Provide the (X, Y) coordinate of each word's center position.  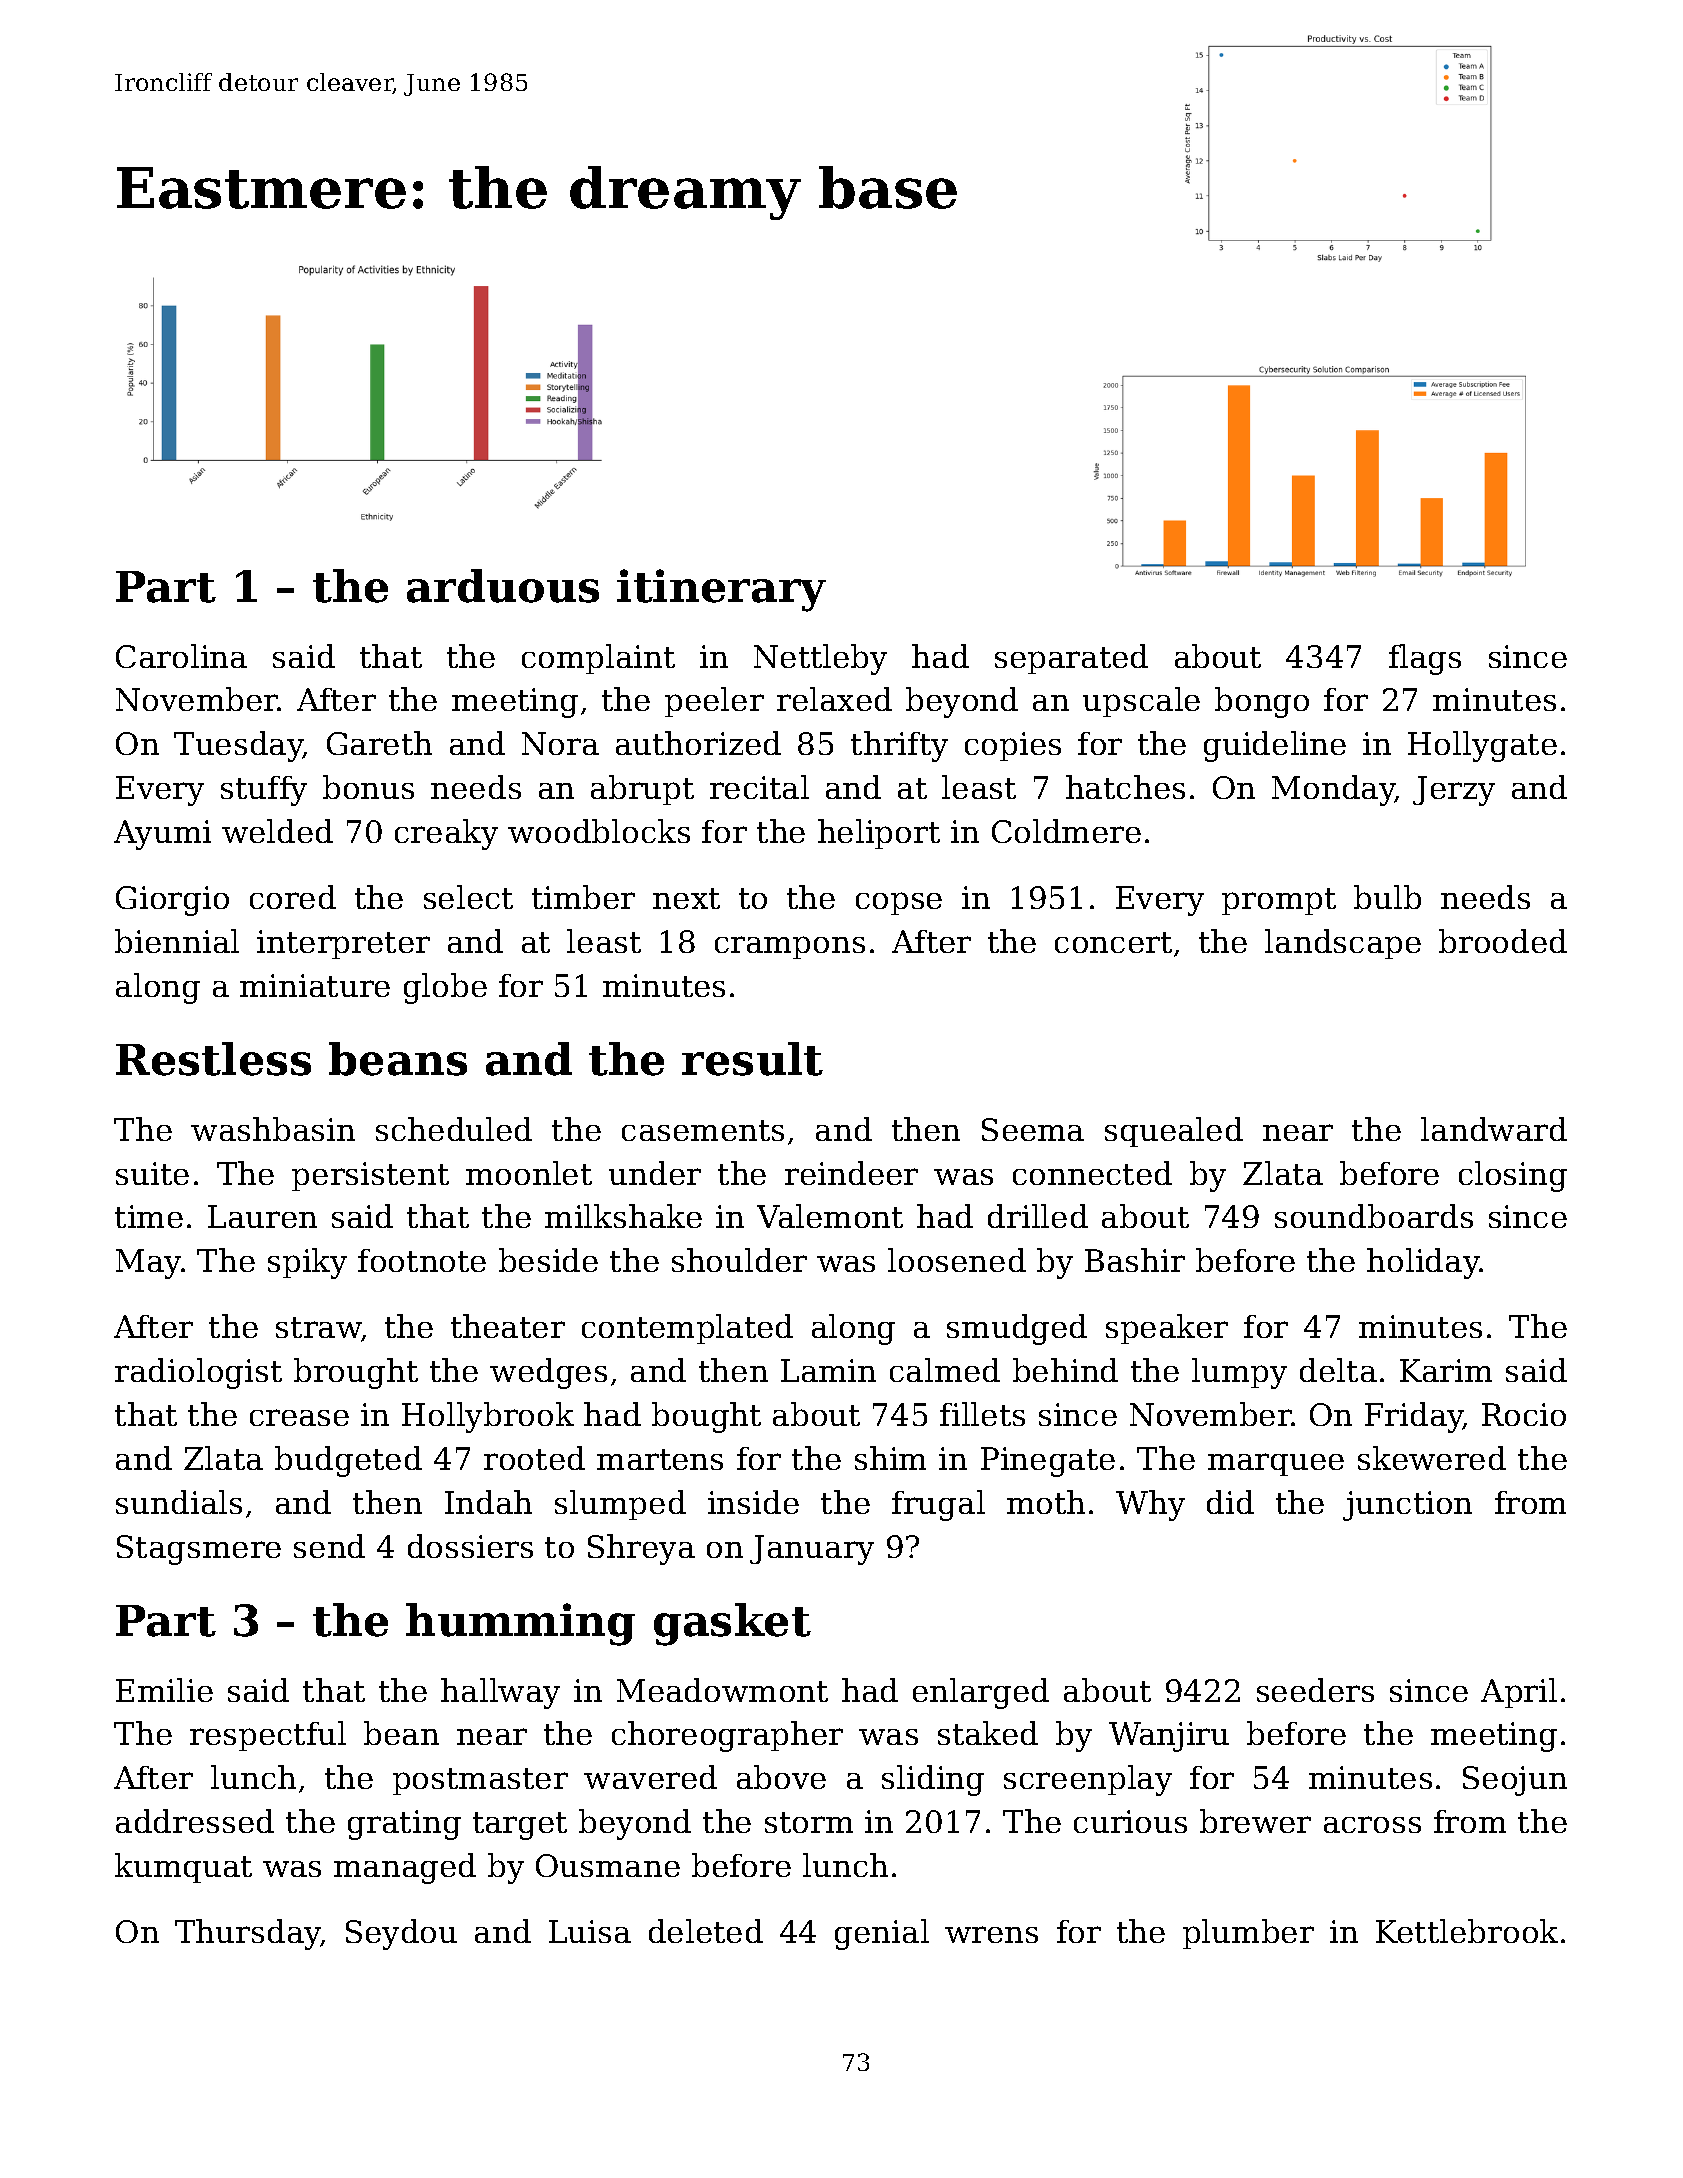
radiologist (198, 1373)
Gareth (379, 743)
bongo (1262, 702)
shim (890, 1458)
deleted (706, 1931)
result (752, 1059)
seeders (1315, 1690)
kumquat (183, 1868)
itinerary (721, 590)
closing (1513, 1176)
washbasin (273, 1129)
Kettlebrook (1467, 1931)
